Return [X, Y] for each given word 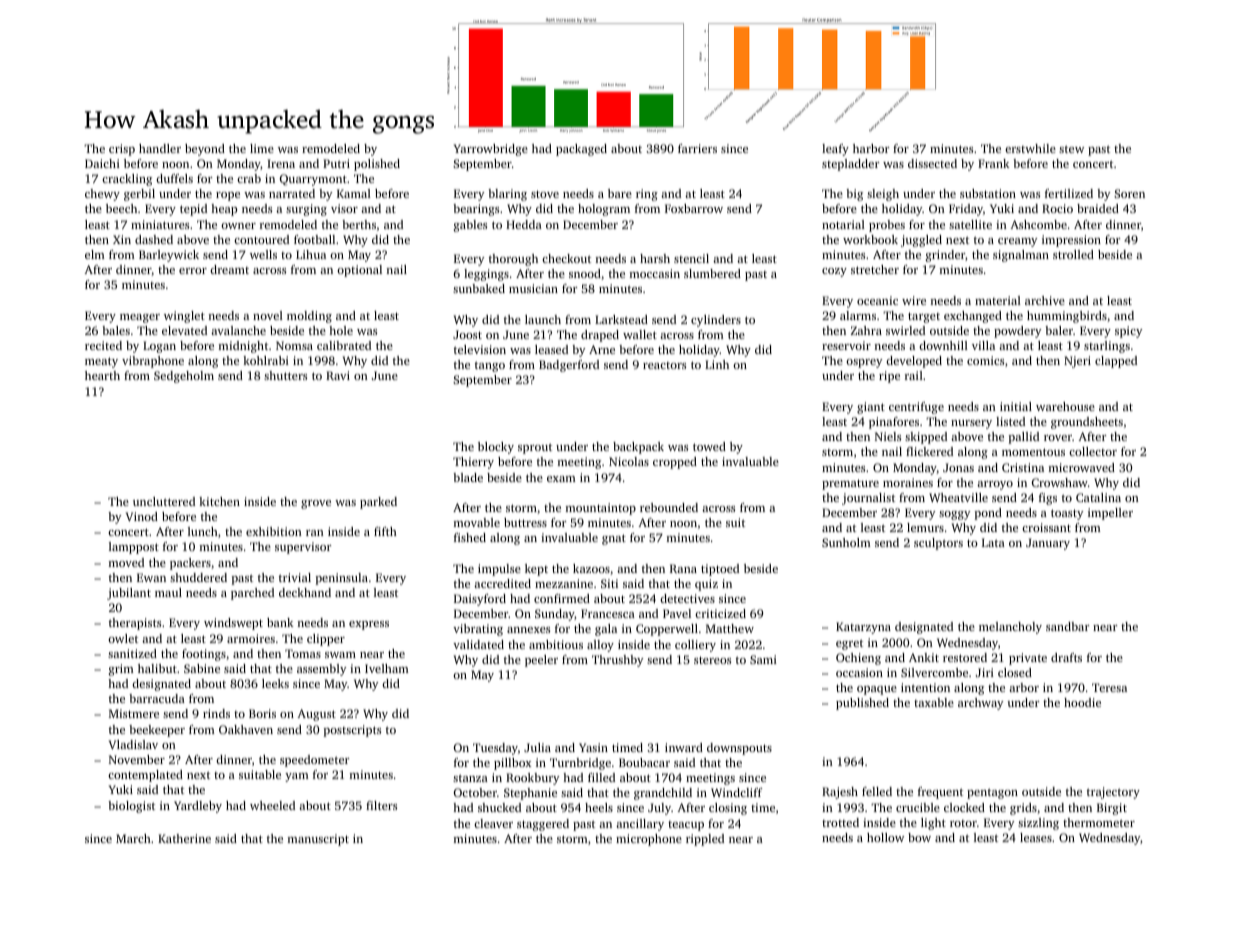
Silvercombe [934, 672]
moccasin [655, 273]
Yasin [593, 747]
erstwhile [1030, 148]
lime [262, 148]
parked [378, 503]
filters [381, 805]
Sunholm [846, 542]
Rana [683, 568]
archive [1045, 300]
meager [140, 318]
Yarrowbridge [491, 150]
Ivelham [387, 668]
